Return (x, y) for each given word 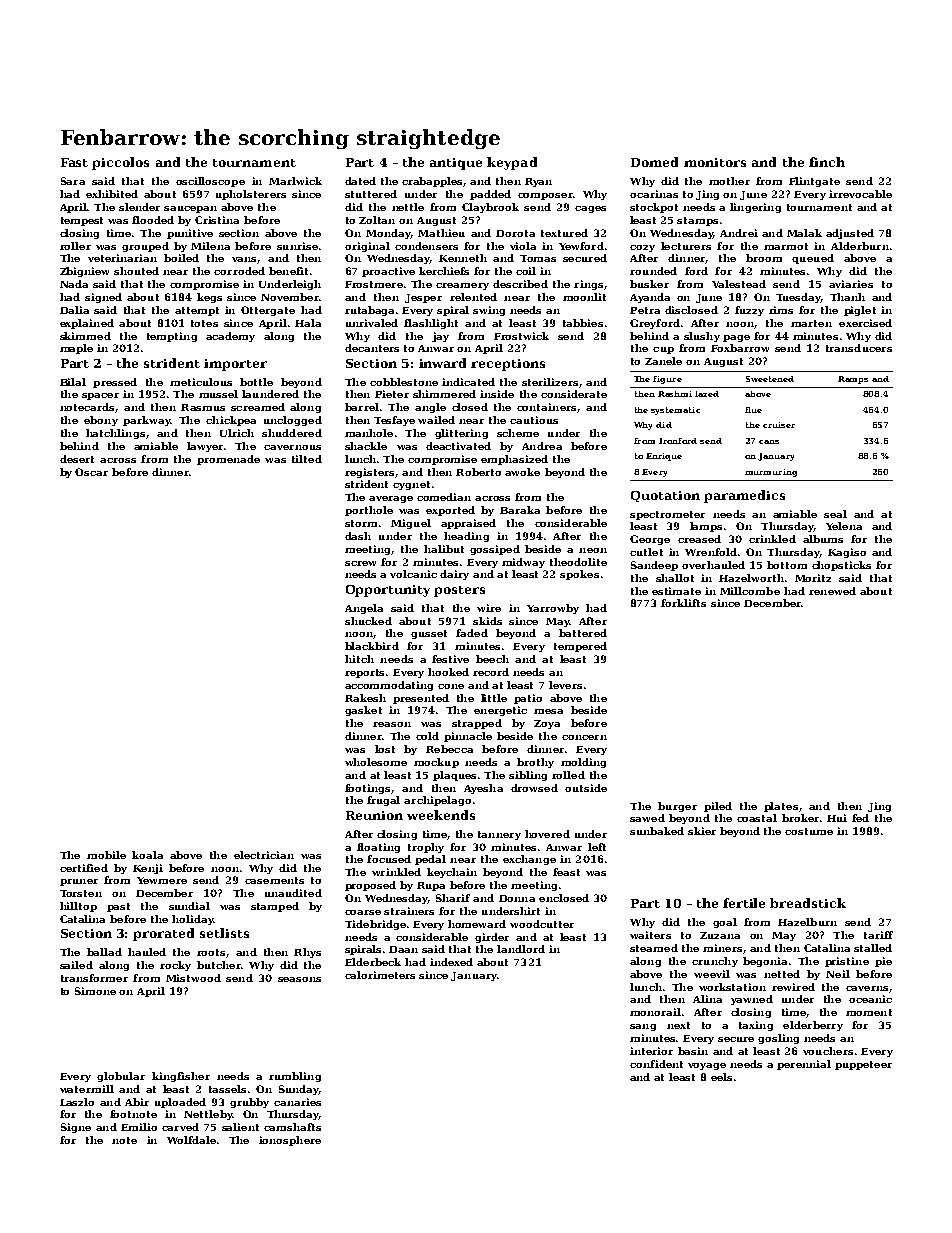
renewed (832, 591)
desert (77, 459)
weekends (441, 815)
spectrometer (667, 515)
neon (593, 550)
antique (456, 164)
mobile (106, 855)
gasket (363, 711)
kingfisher (181, 1077)
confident (656, 1064)
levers (565, 685)
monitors (715, 162)
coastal (757, 818)
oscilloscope (210, 182)
